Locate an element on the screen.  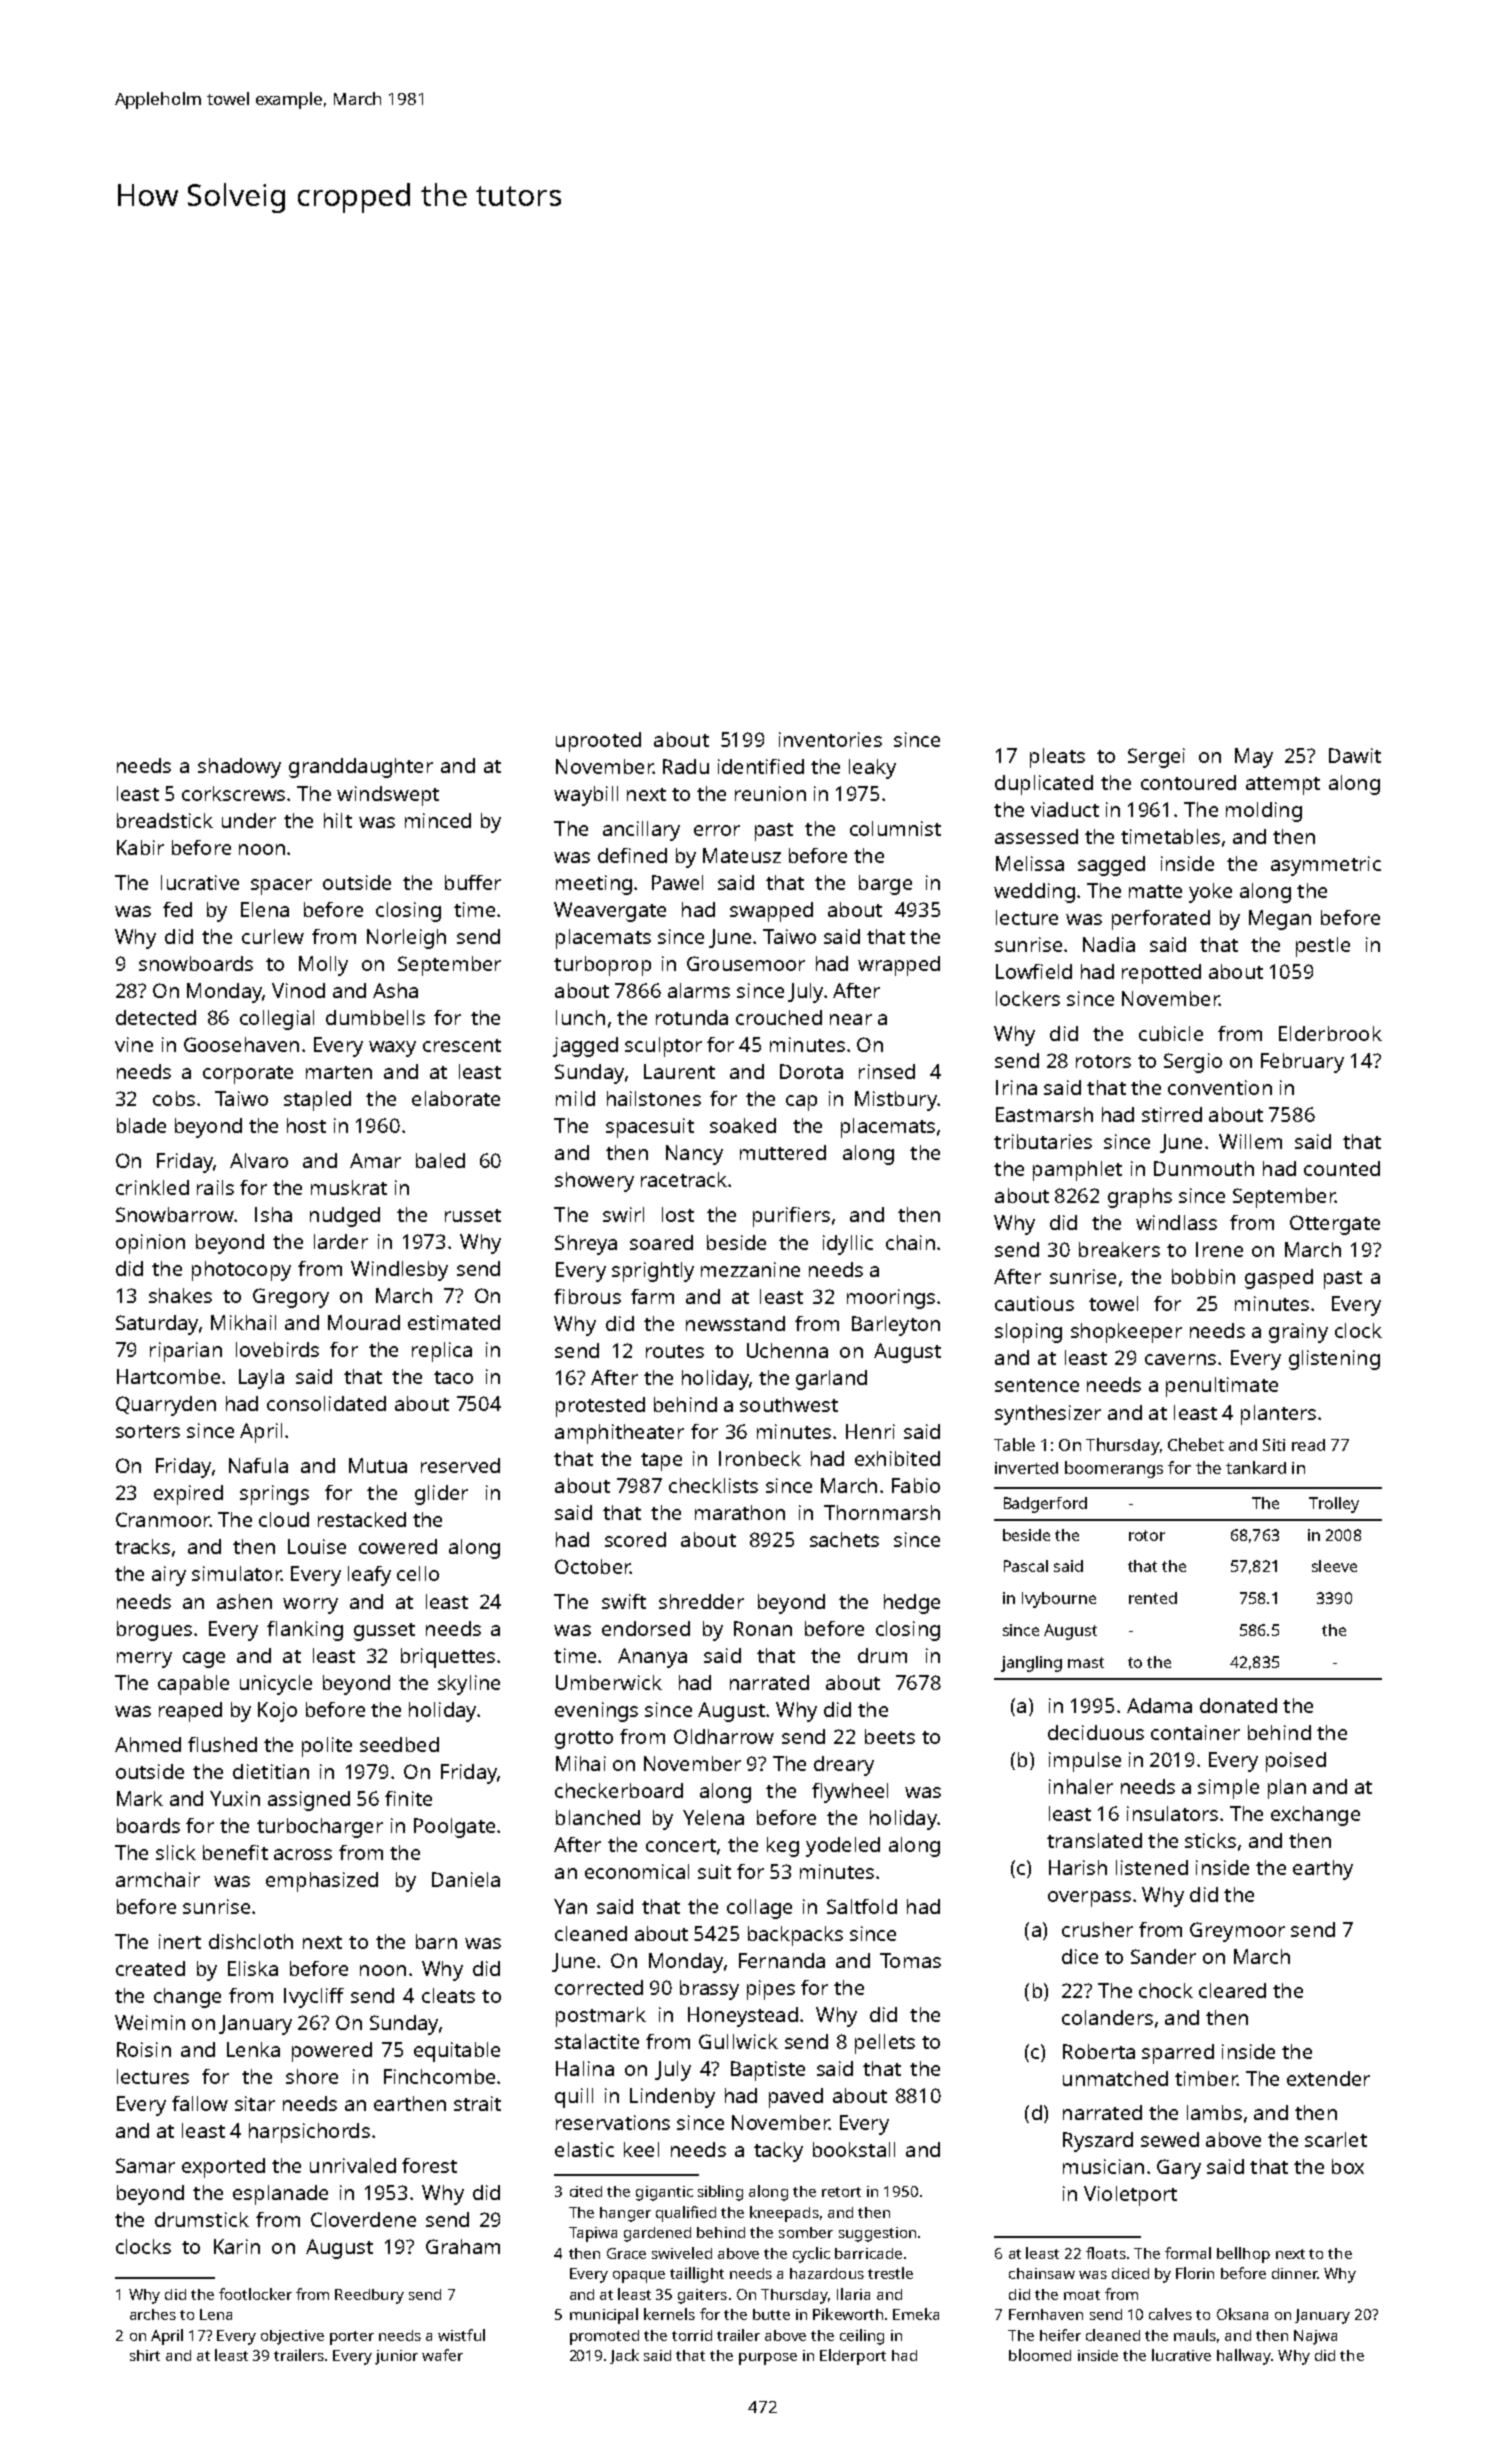
shadowy is located at coordinates (239, 768).
